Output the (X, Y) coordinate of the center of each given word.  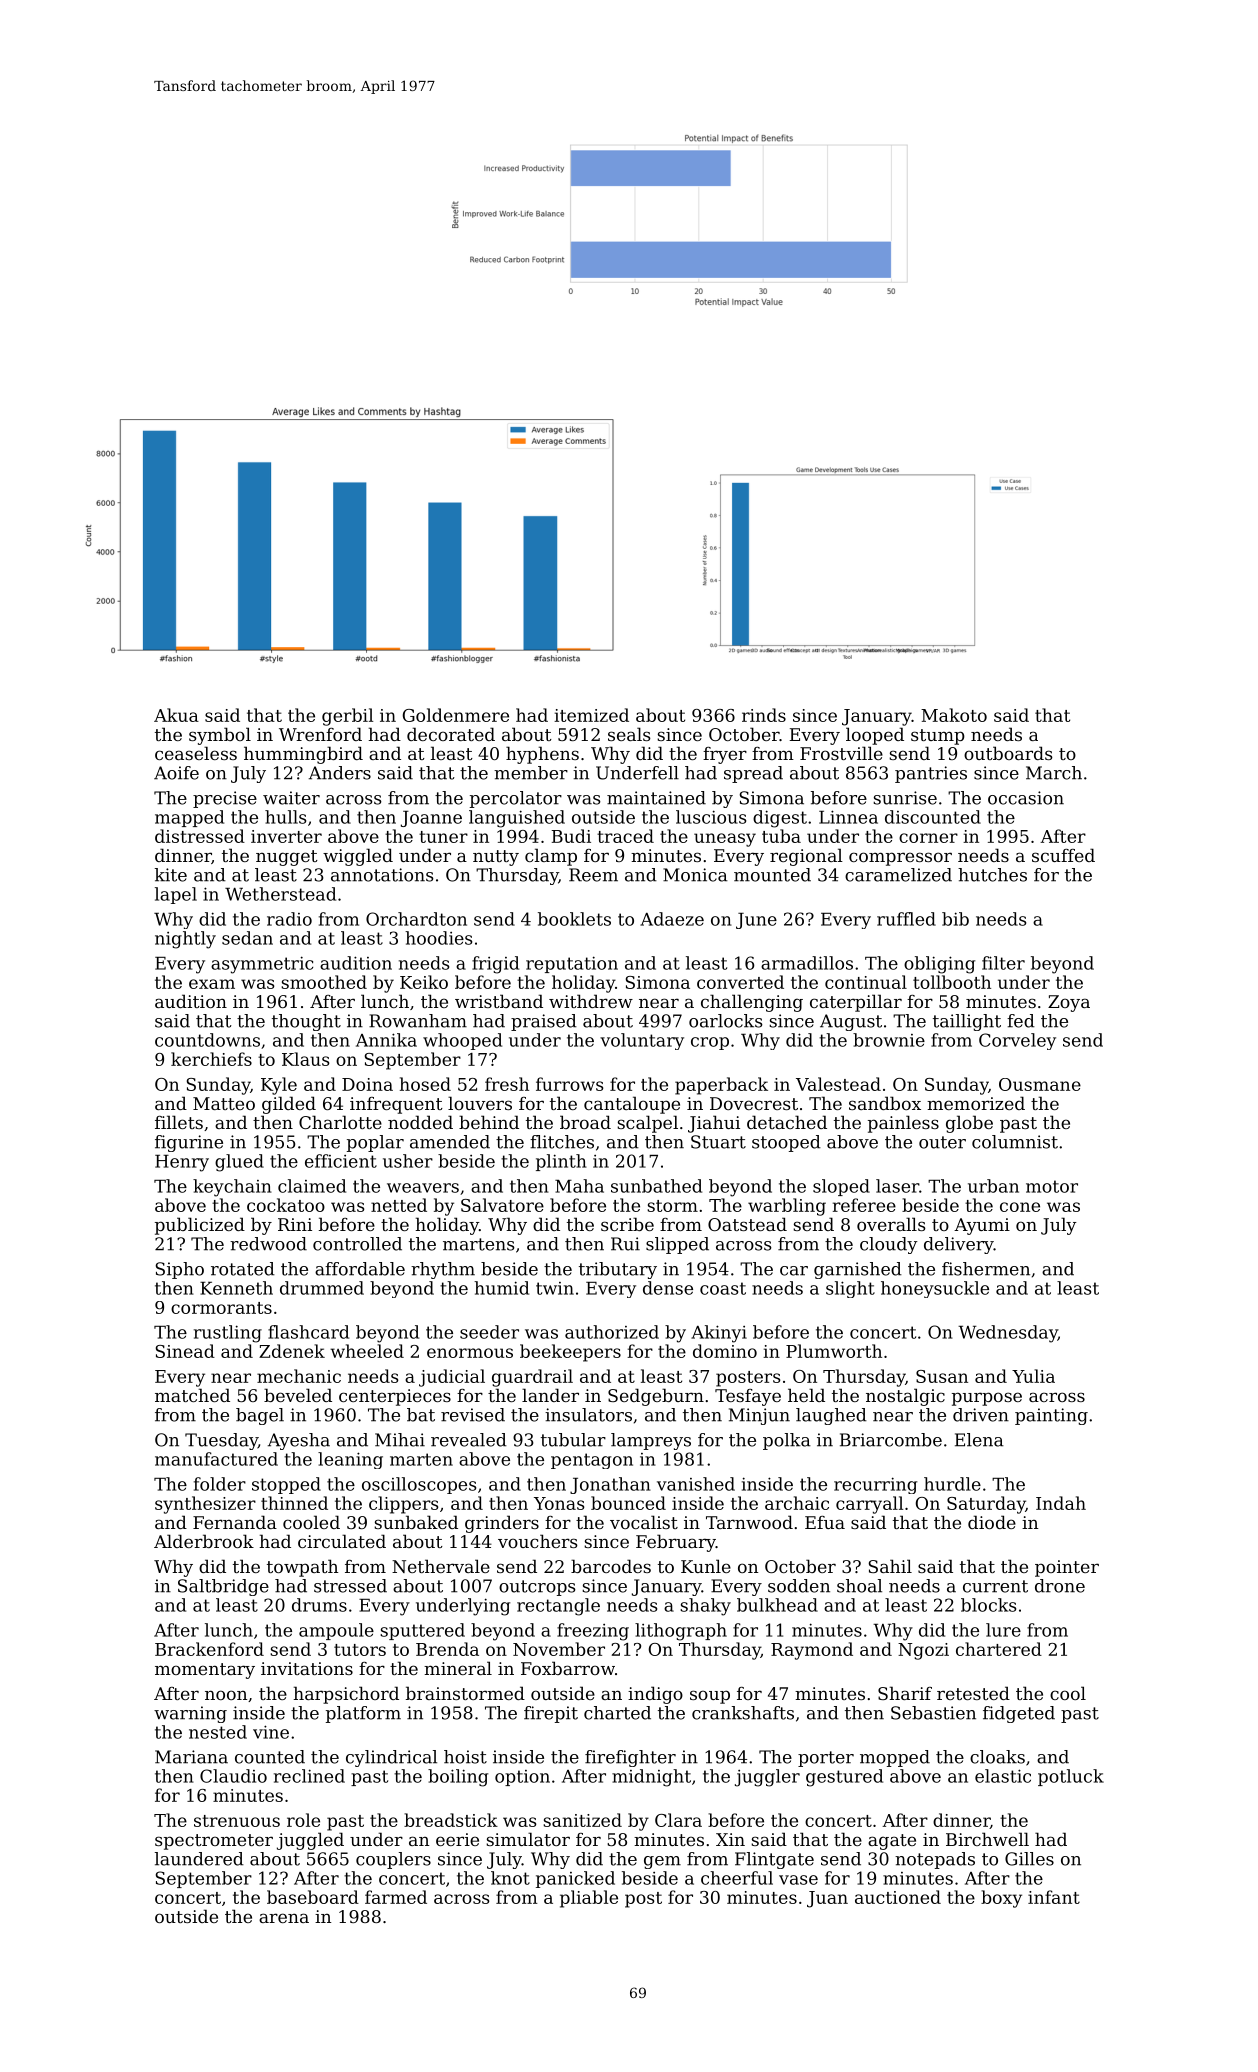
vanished (696, 1484)
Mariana (191, 1757)
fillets (179, 1122)
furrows (569, 1084)
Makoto (954, 715)
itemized (591, 715)
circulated (342, 1541)
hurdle (952, 1484)
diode (992, 1522)
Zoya (1069, 1003)
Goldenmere (456, 715)
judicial (452, 1378)
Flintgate (774, 1860)
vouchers (538, 1541)
